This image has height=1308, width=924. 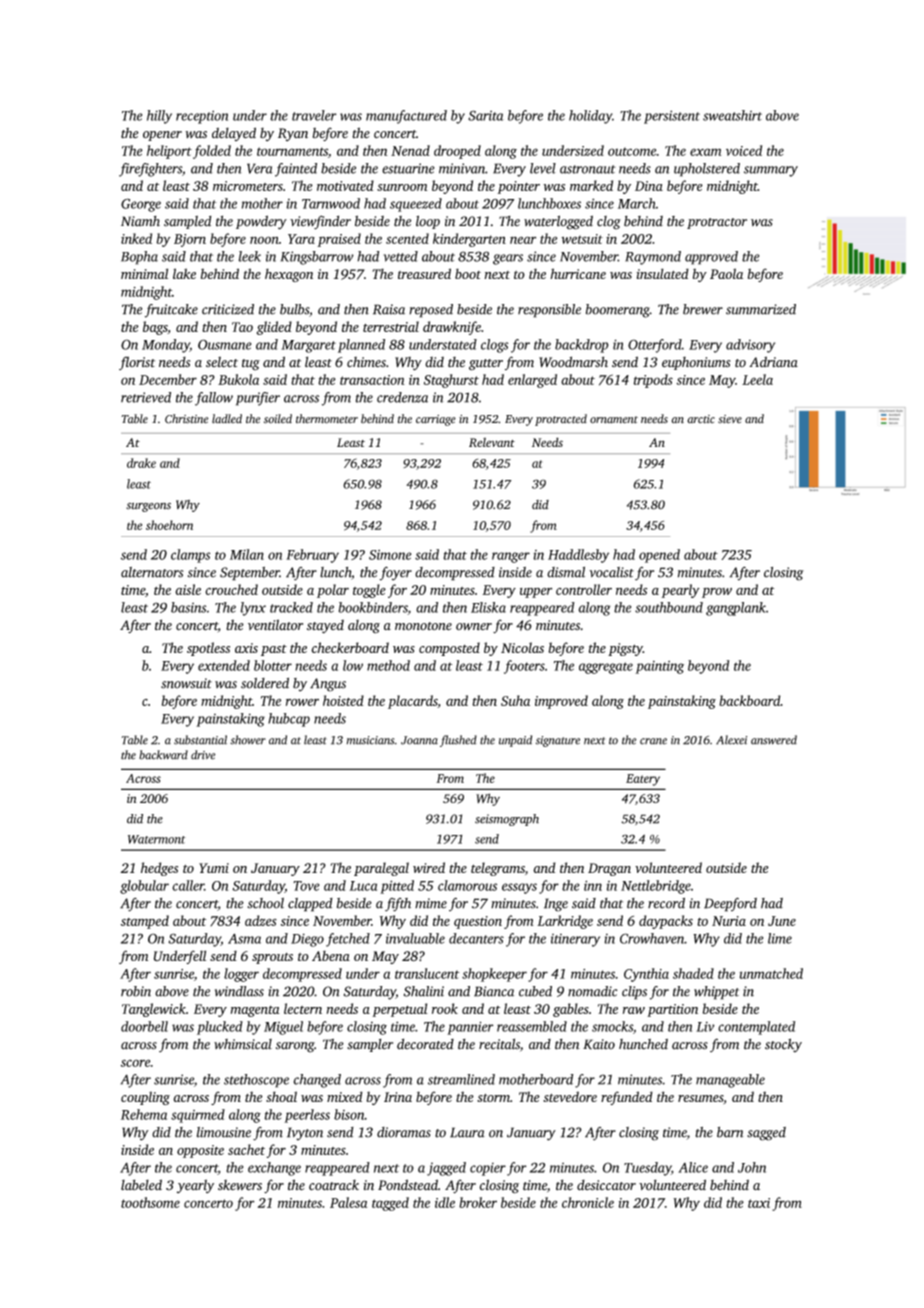 I want to click on manufactured, so click(x=406, y=117).
